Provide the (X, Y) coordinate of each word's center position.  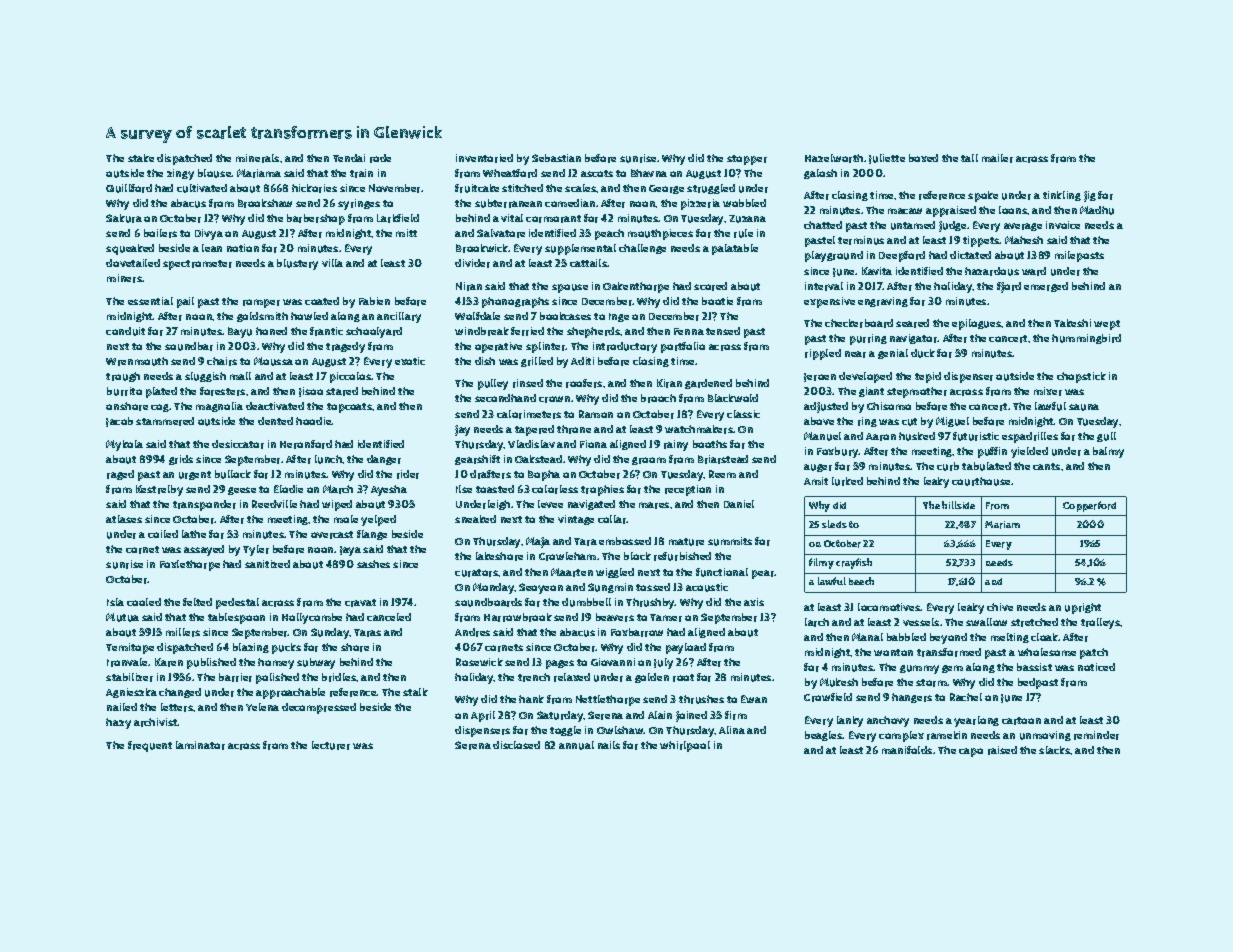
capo (971, 752)
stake (141, 158)
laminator (200, 745)
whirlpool (685, 746)
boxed (923, 158)
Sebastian (556, 158)
